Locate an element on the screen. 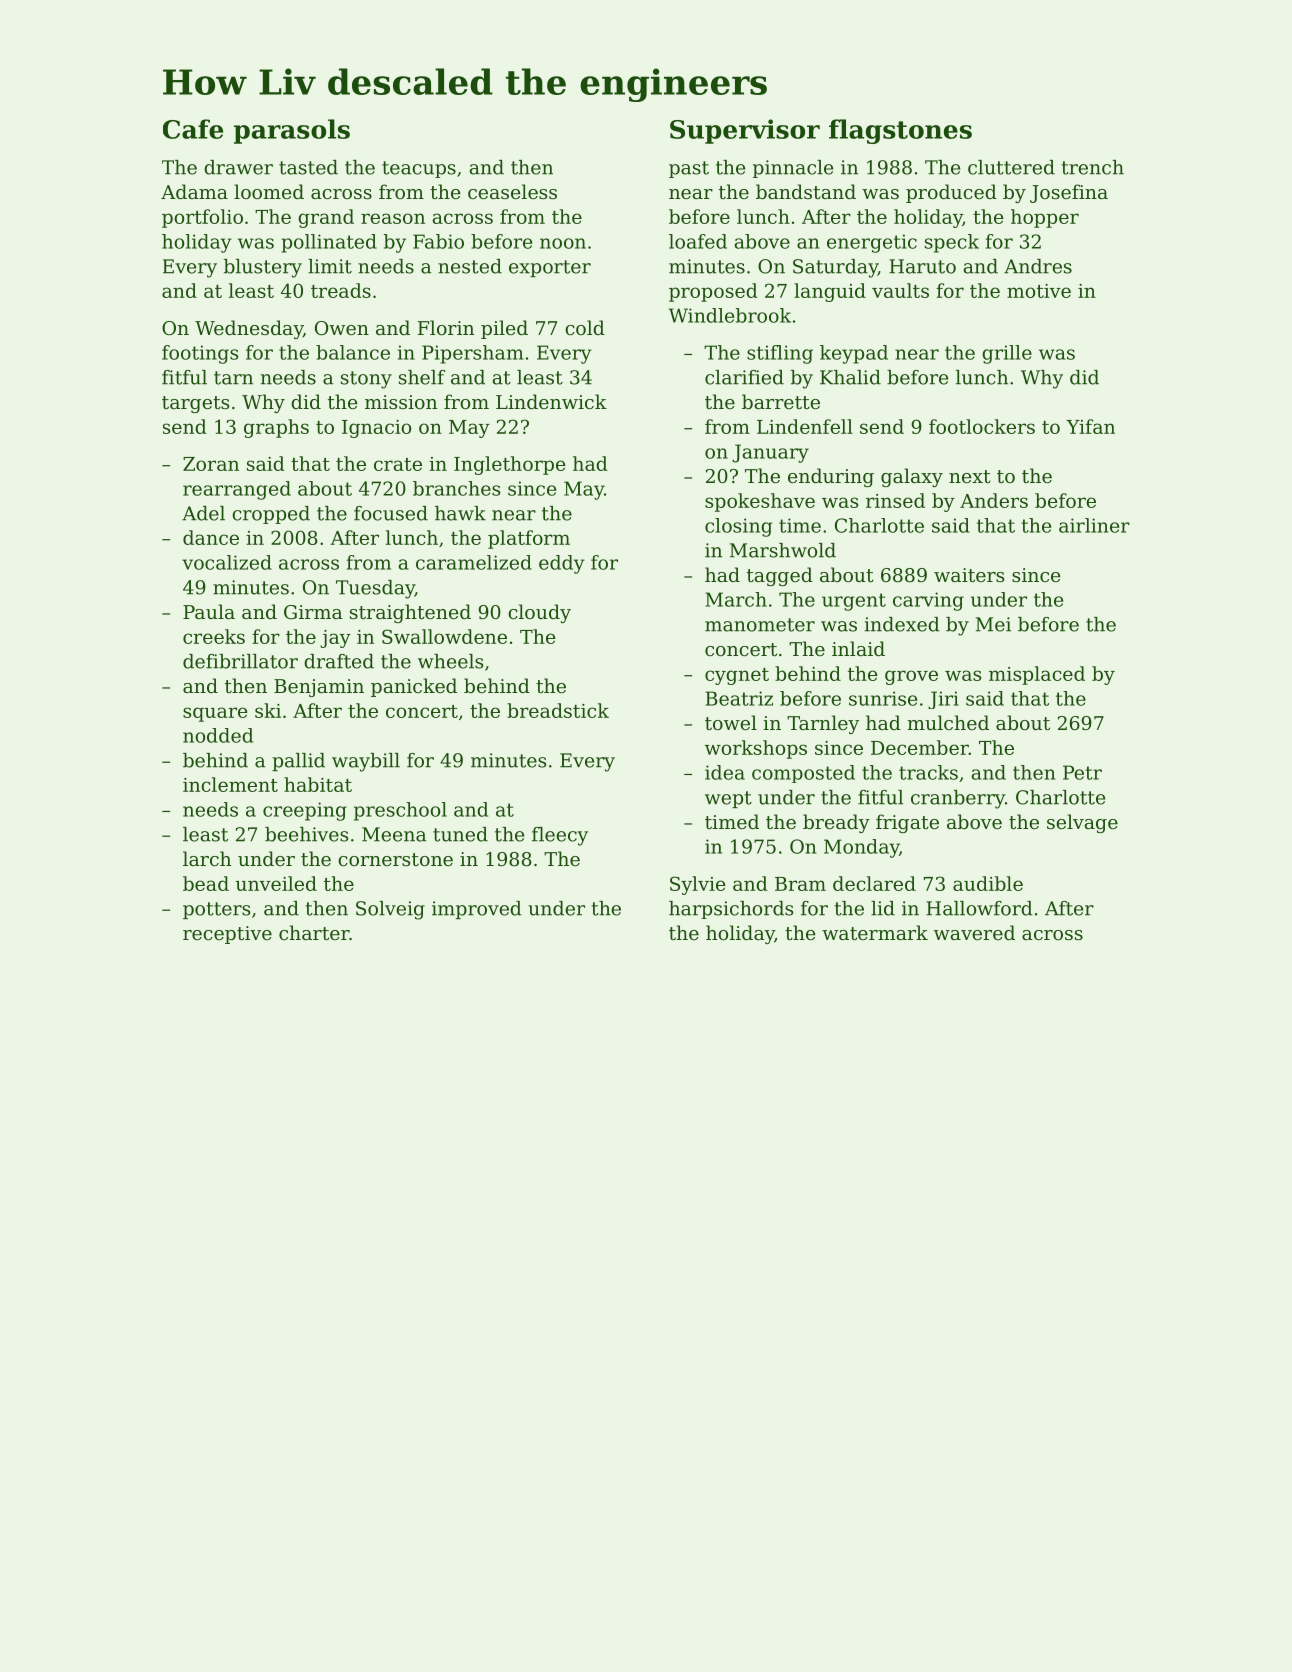 The image size is (1292, 1672). wheels is located at coordinates (450, 661).
